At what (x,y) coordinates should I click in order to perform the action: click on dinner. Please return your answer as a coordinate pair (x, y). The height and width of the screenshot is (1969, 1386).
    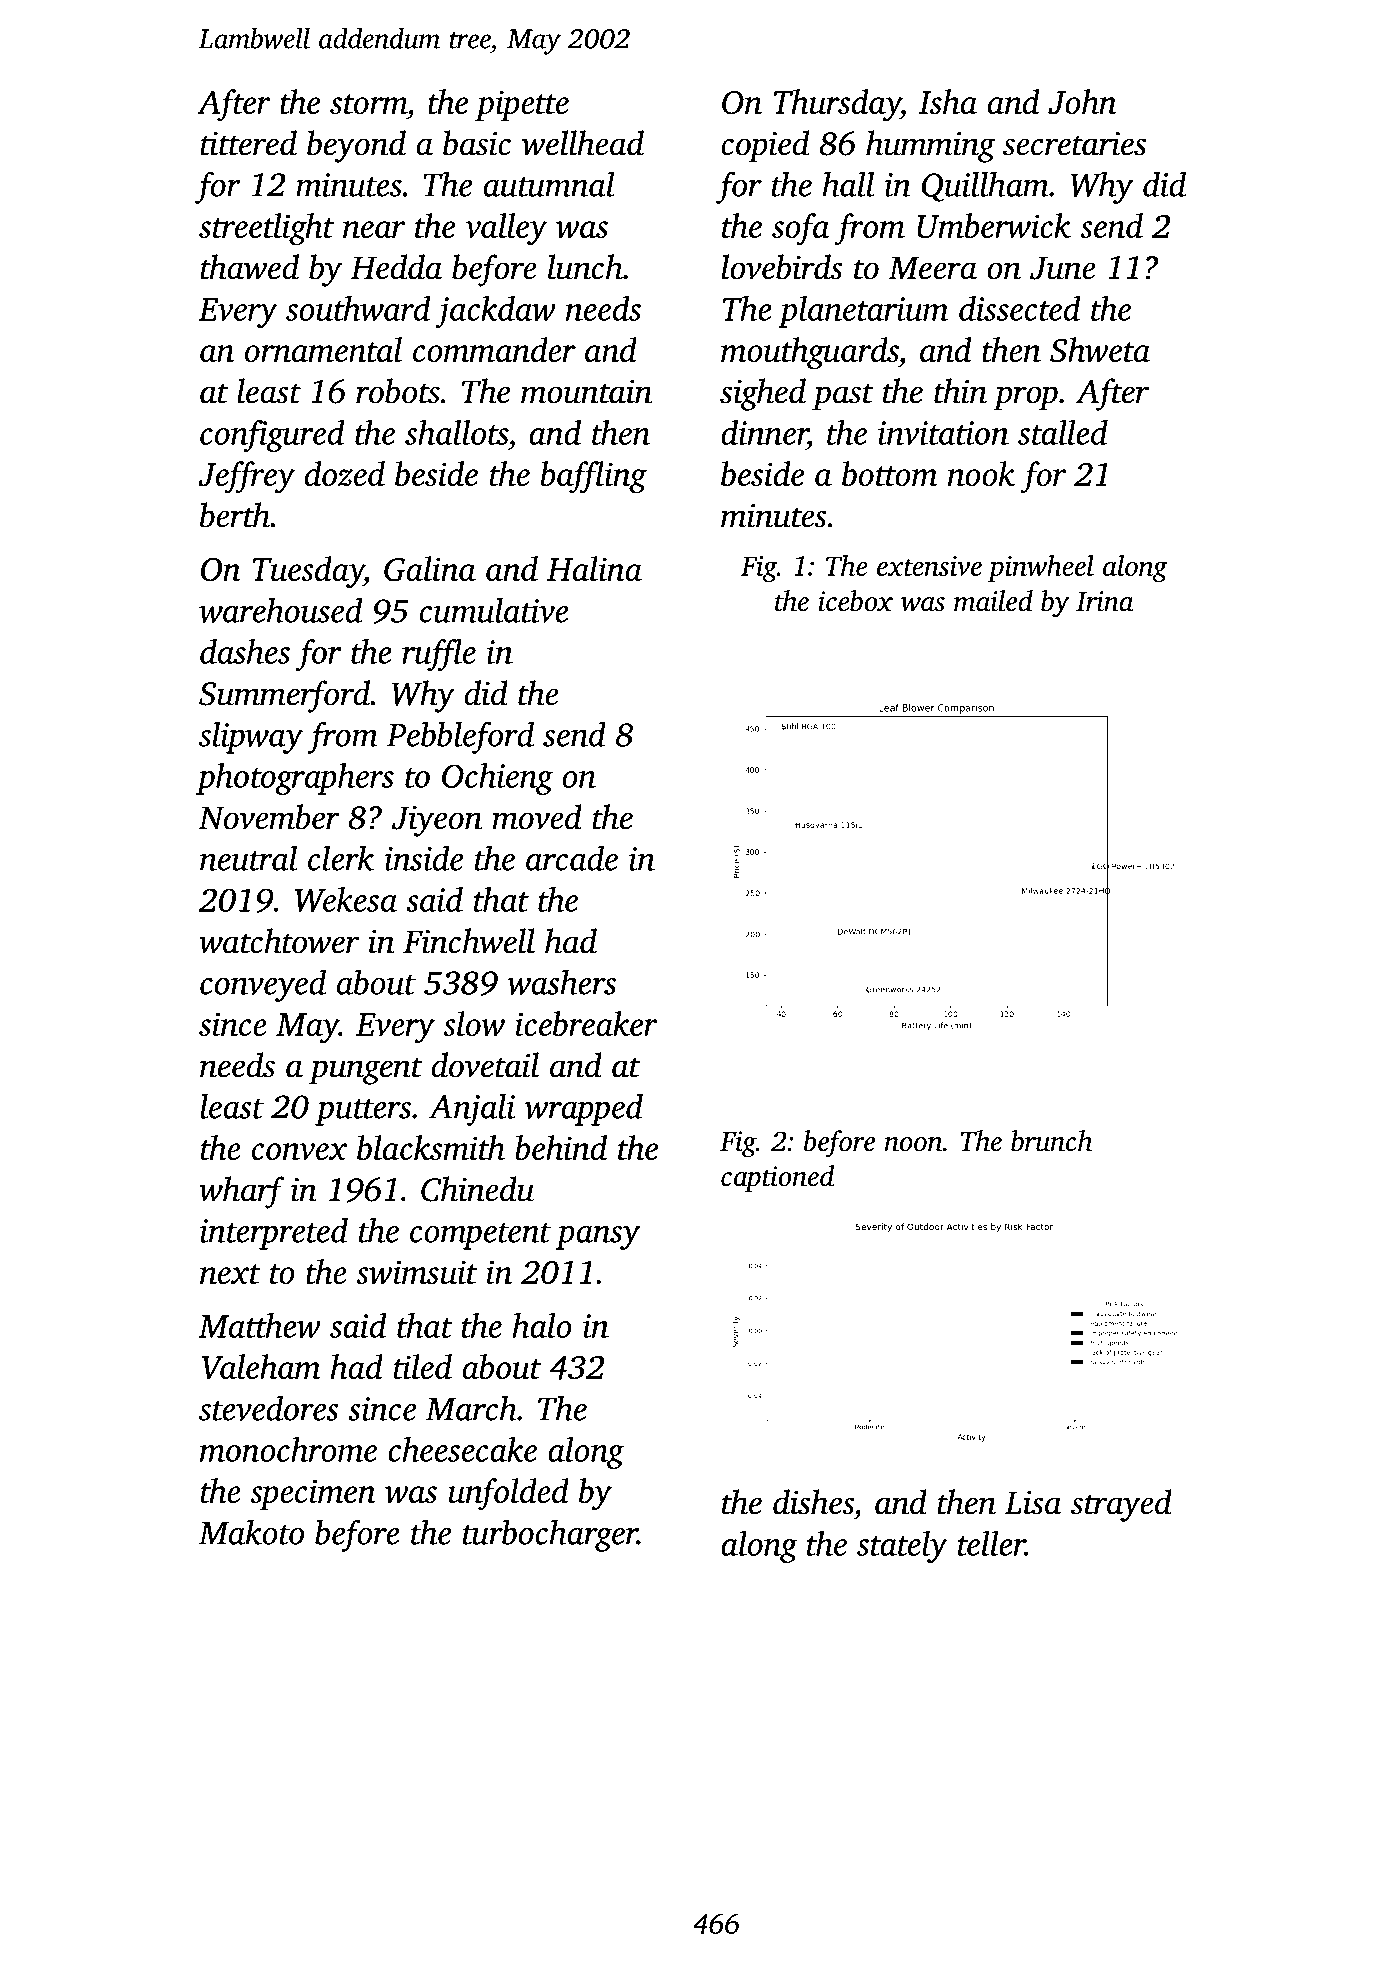
    Looking at the image, I should click on (765, 432).
